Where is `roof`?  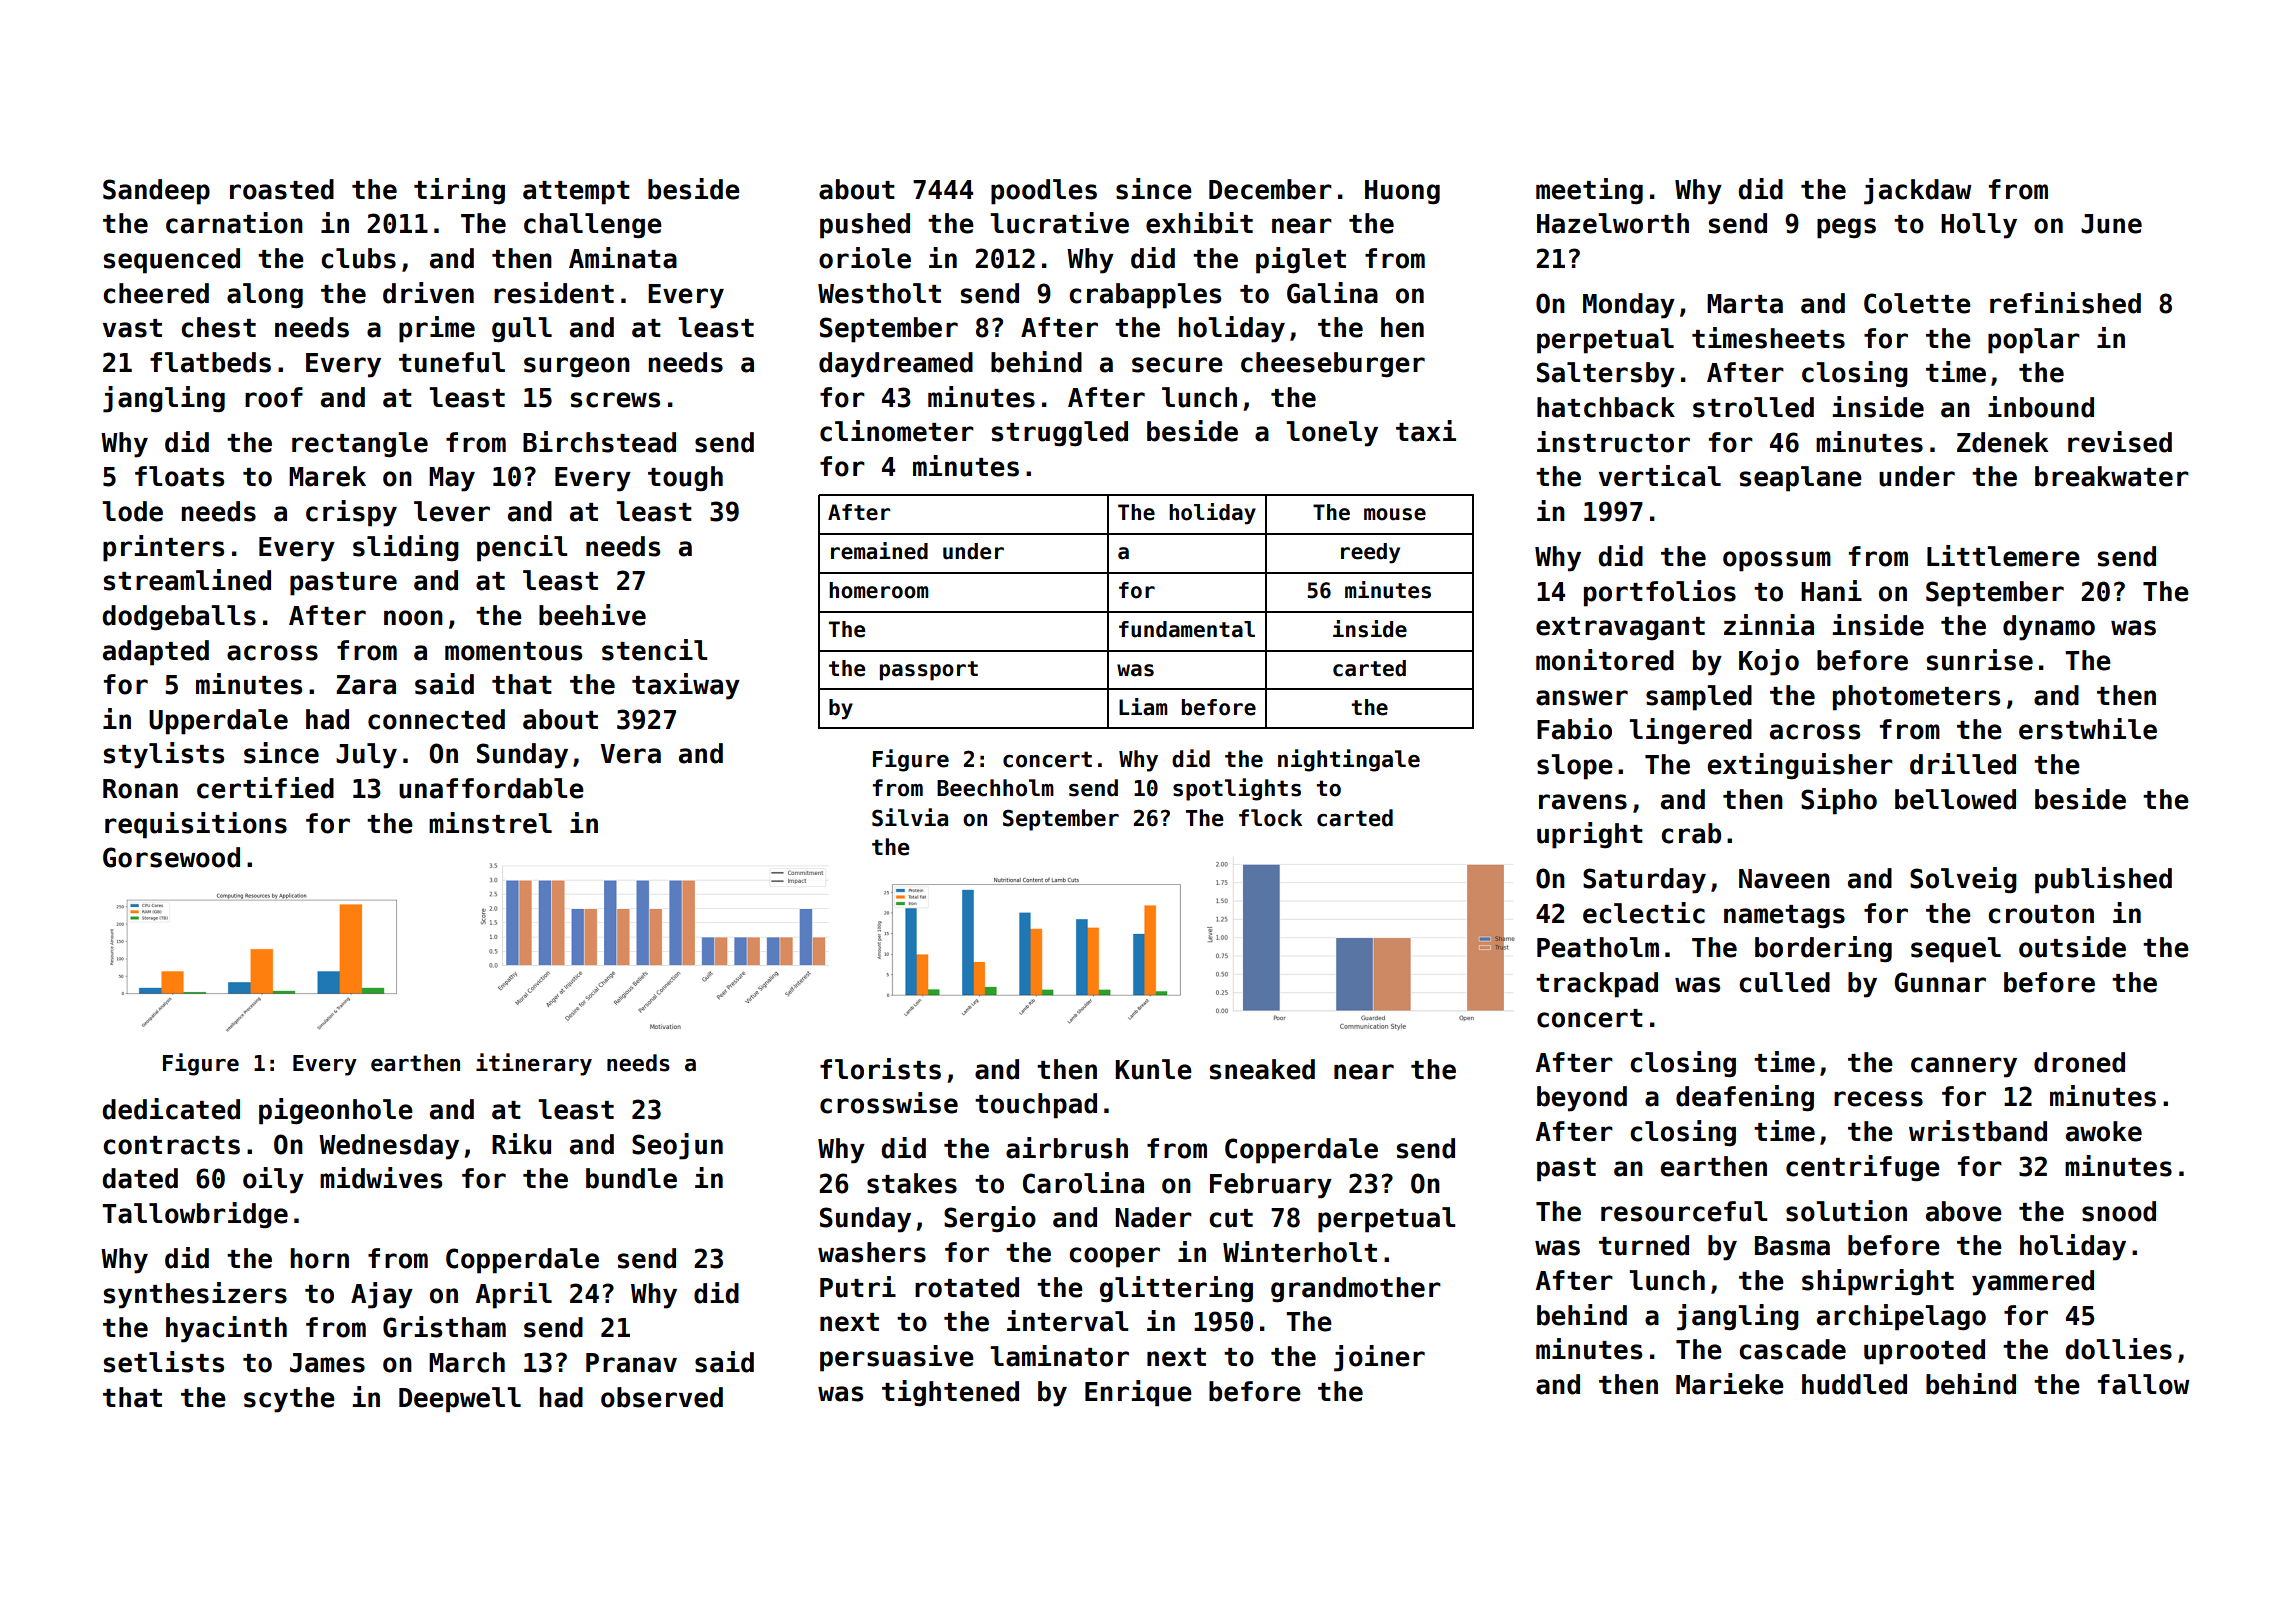
roof is located at coordinates (274, 397).
